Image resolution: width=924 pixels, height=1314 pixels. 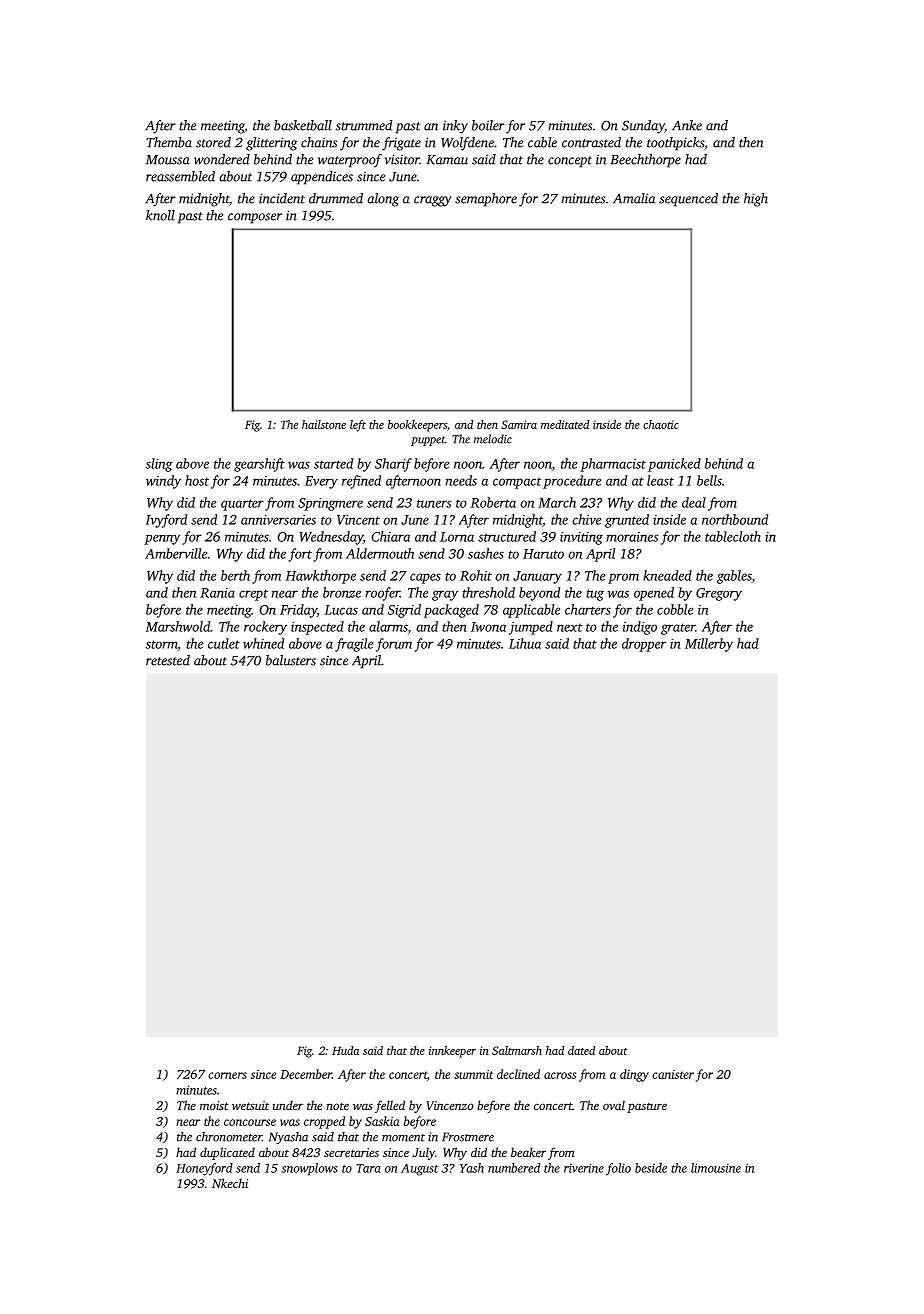 I want to click on Nkechi, so click(x=230, y=1183).
